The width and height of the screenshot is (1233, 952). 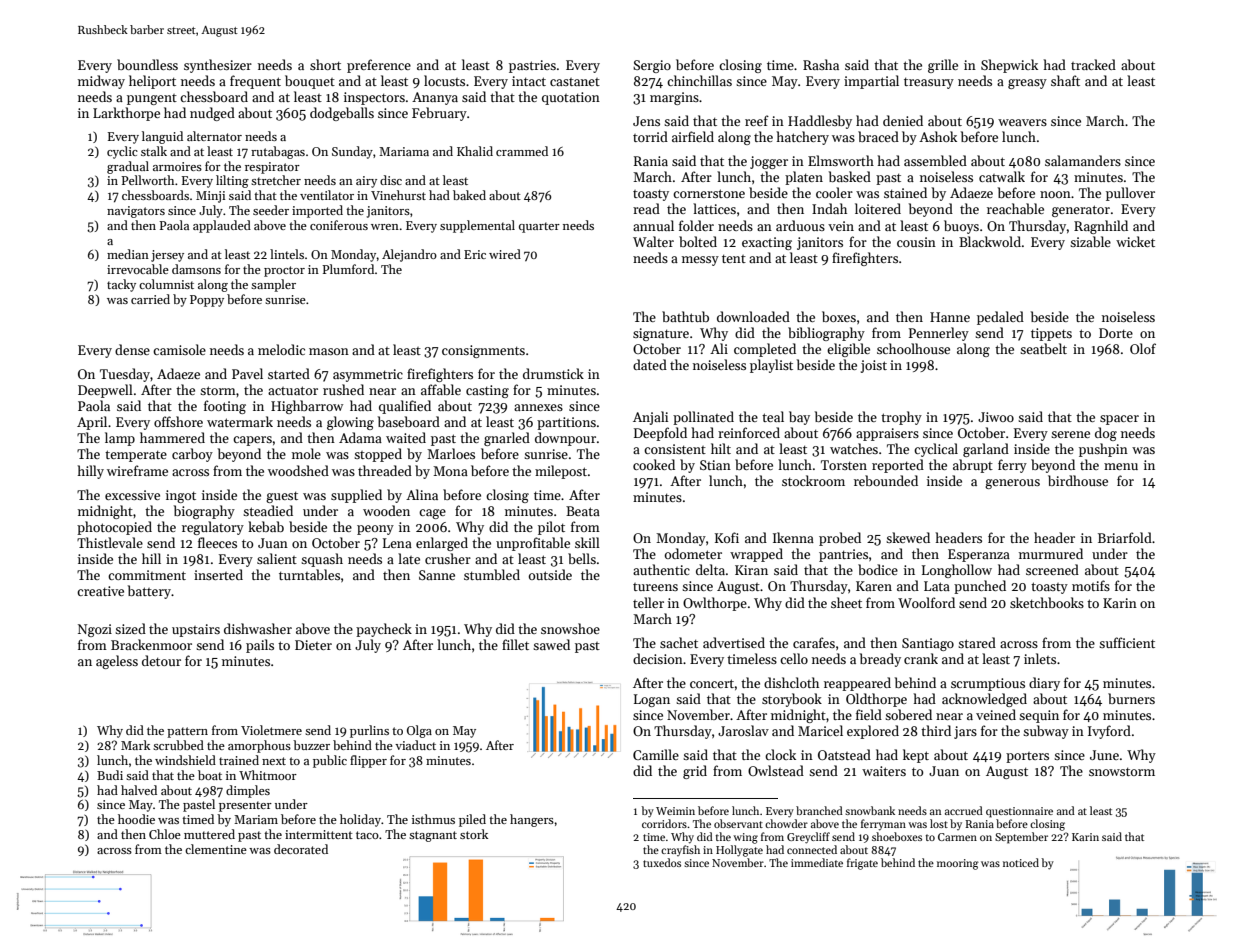 What do you see at coordinates (475, 151) in the screenshot?
I see `Khalid` at bounding box center [475, 151].
